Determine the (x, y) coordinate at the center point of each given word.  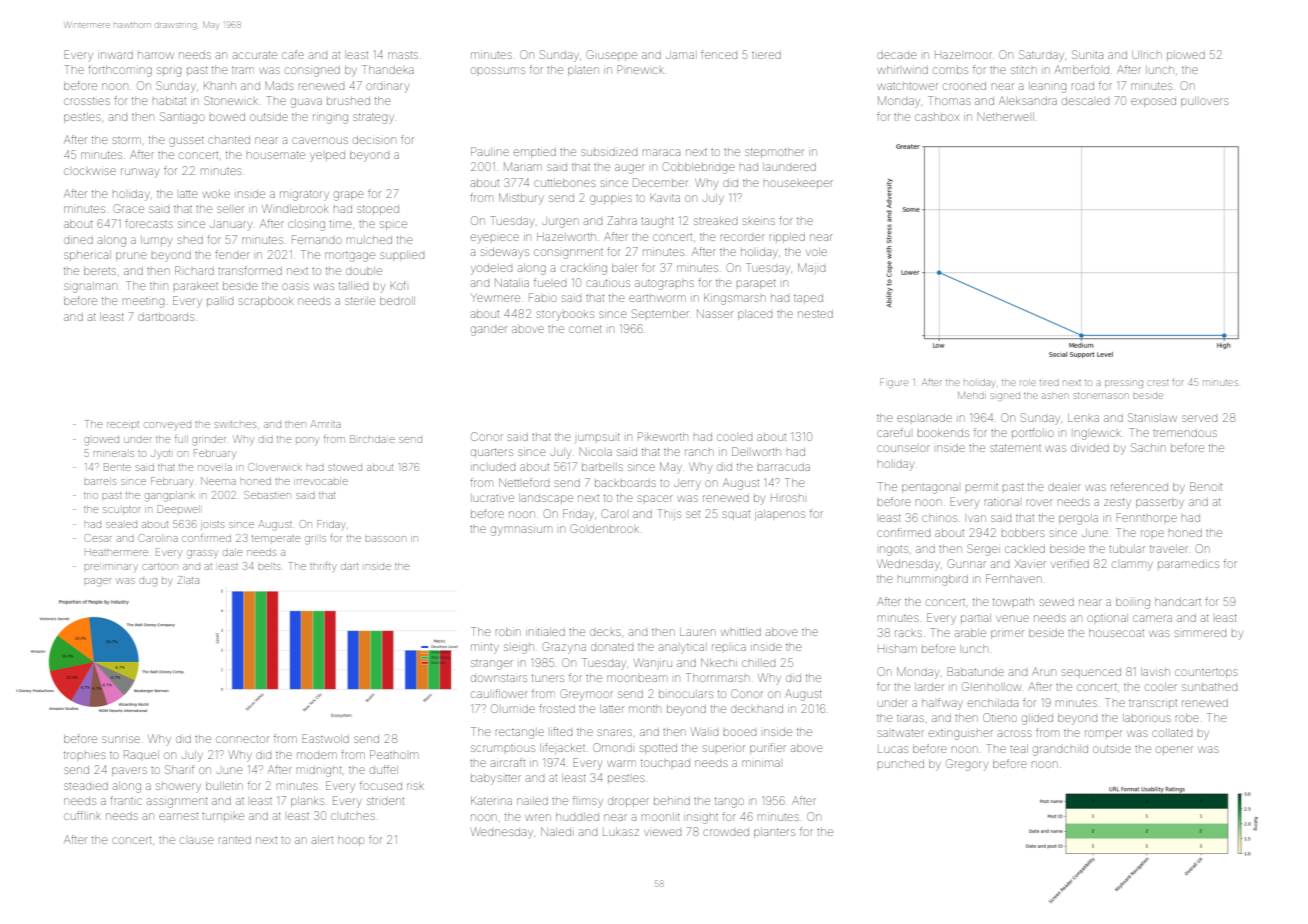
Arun (1044, 671)
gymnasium (521, 531)
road (1083, 86)
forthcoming (120, 71)
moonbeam (636, 678)
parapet (756, 284)
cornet (585, 329)
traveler (1169, 549)
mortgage (350, 257)
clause (197, 840)
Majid (811, 267)
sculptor (121, 510)
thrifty (323, 567)
